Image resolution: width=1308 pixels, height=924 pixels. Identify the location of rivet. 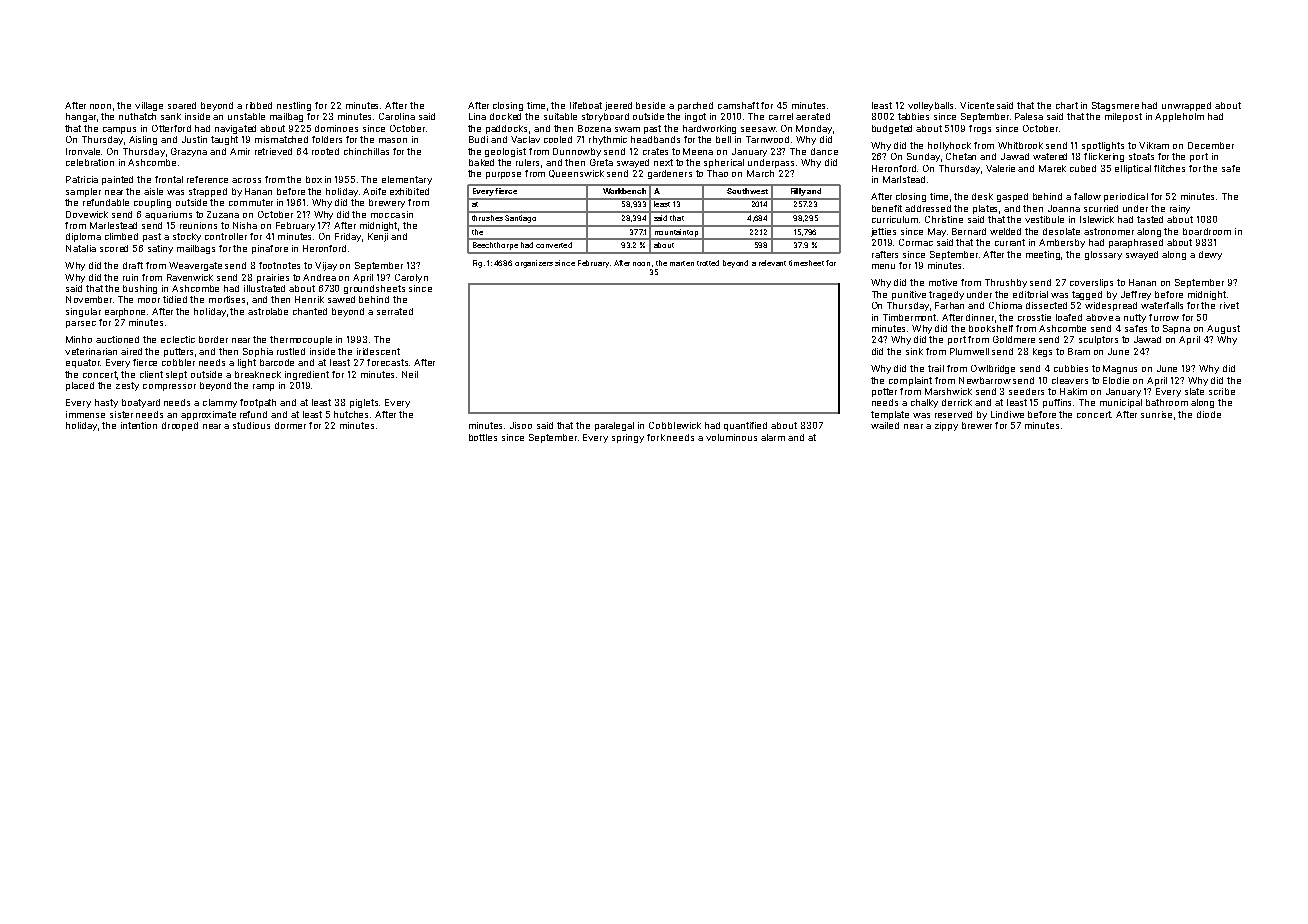
(1229, 305).
